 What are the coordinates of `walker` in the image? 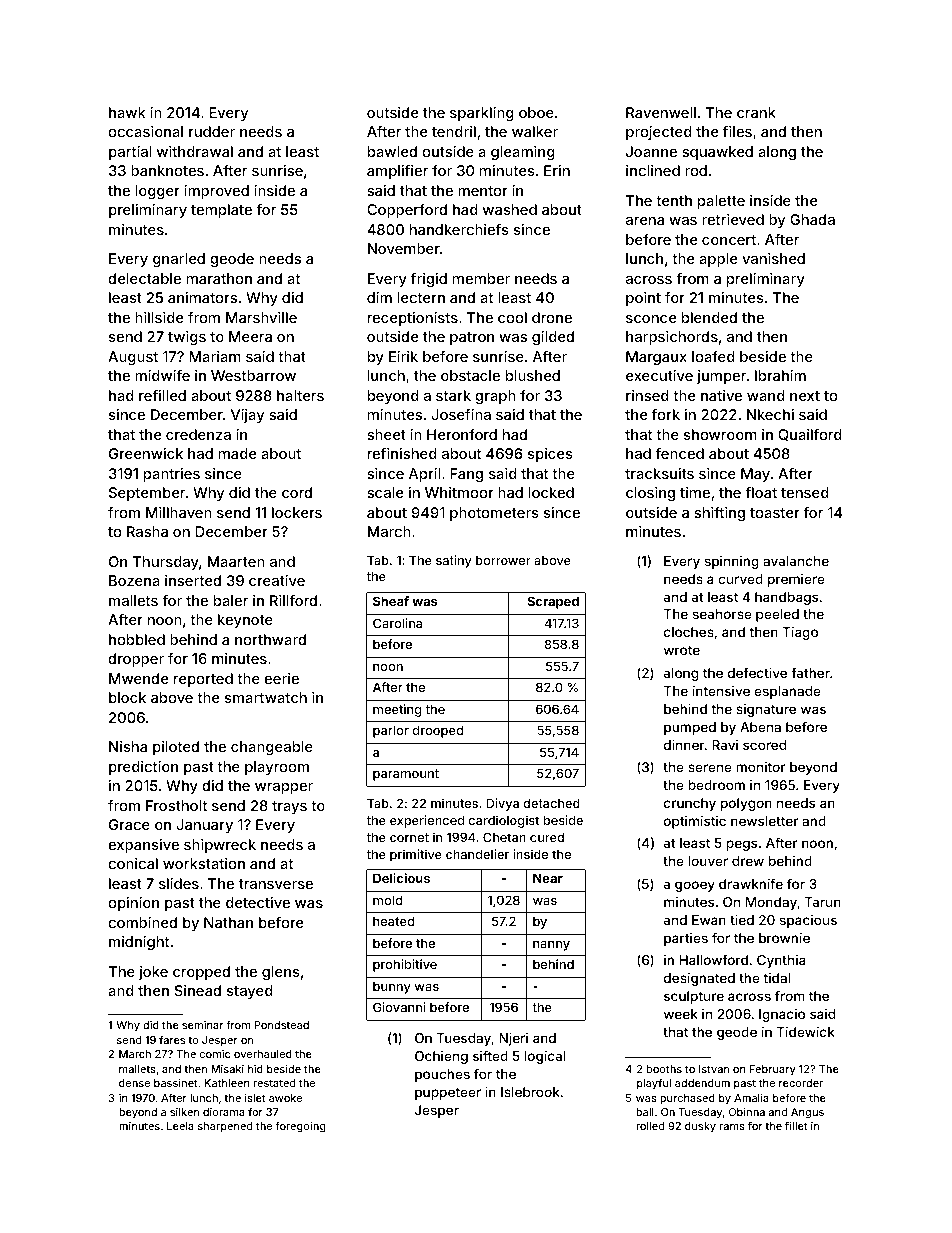 It's located at (535, 131).
